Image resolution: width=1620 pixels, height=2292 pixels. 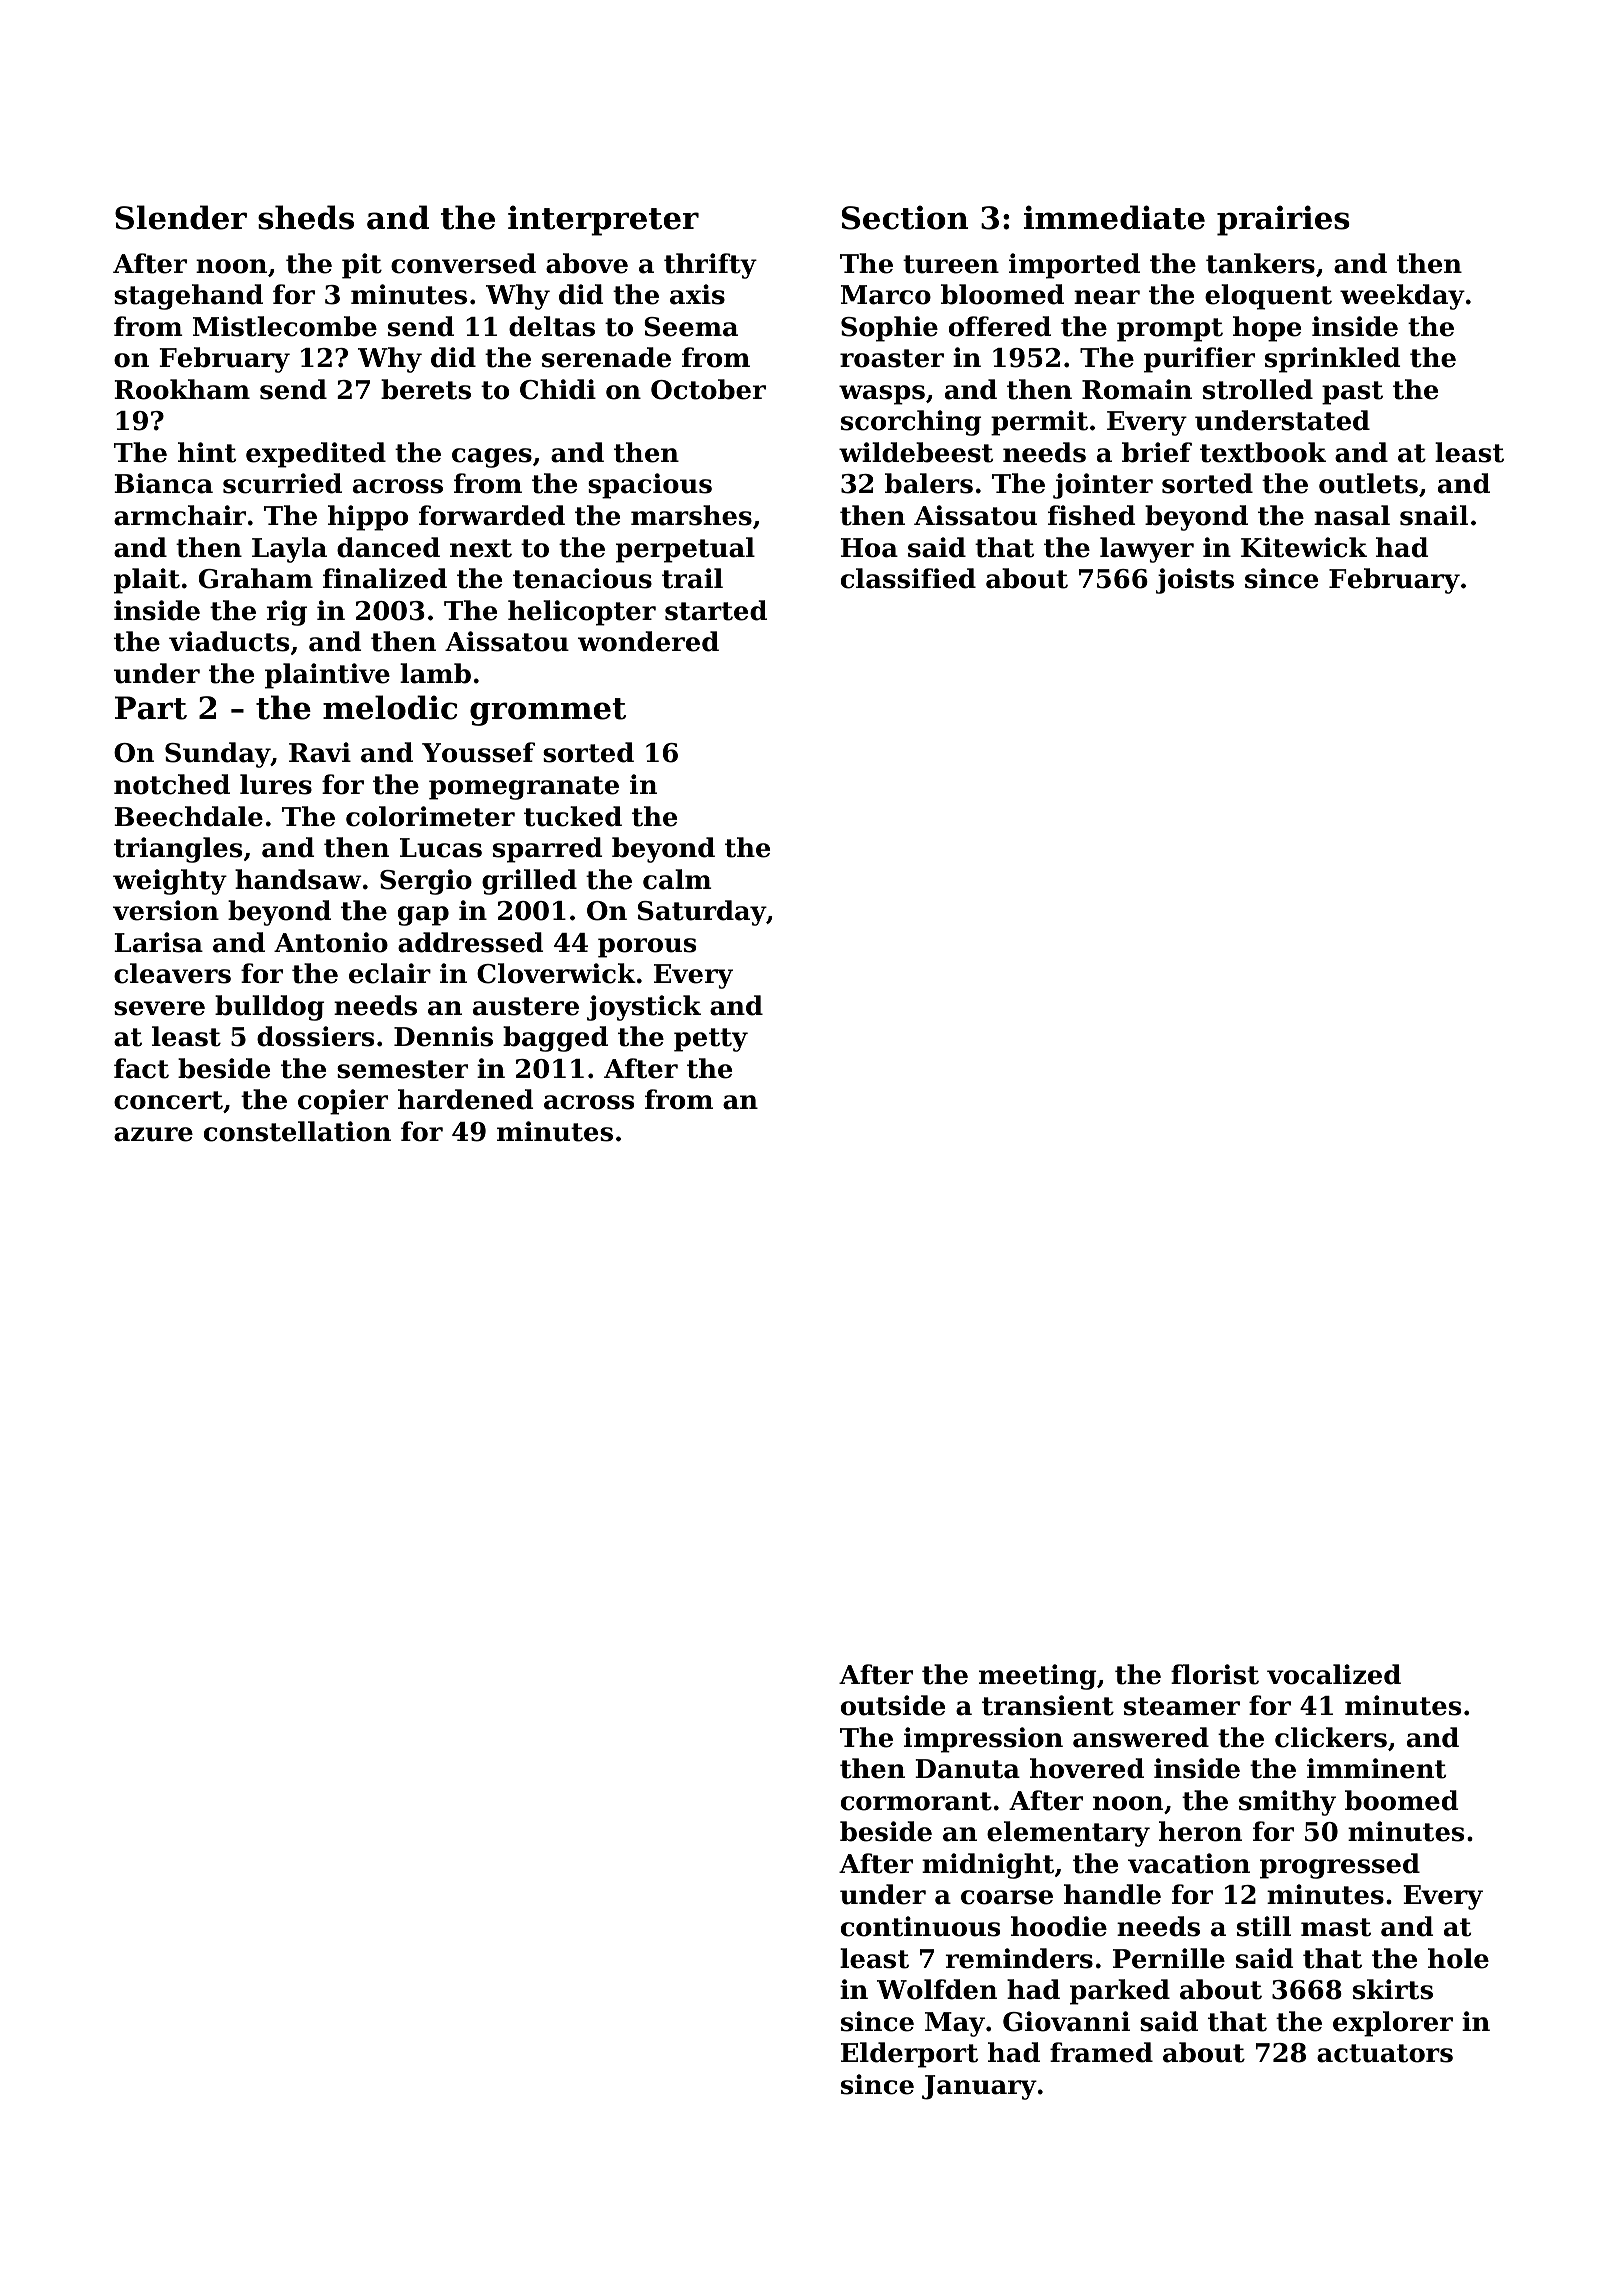 What do you see at coordinates (163, 483) in the page?
I see `Bianca` at bounding box center [163, 483].
